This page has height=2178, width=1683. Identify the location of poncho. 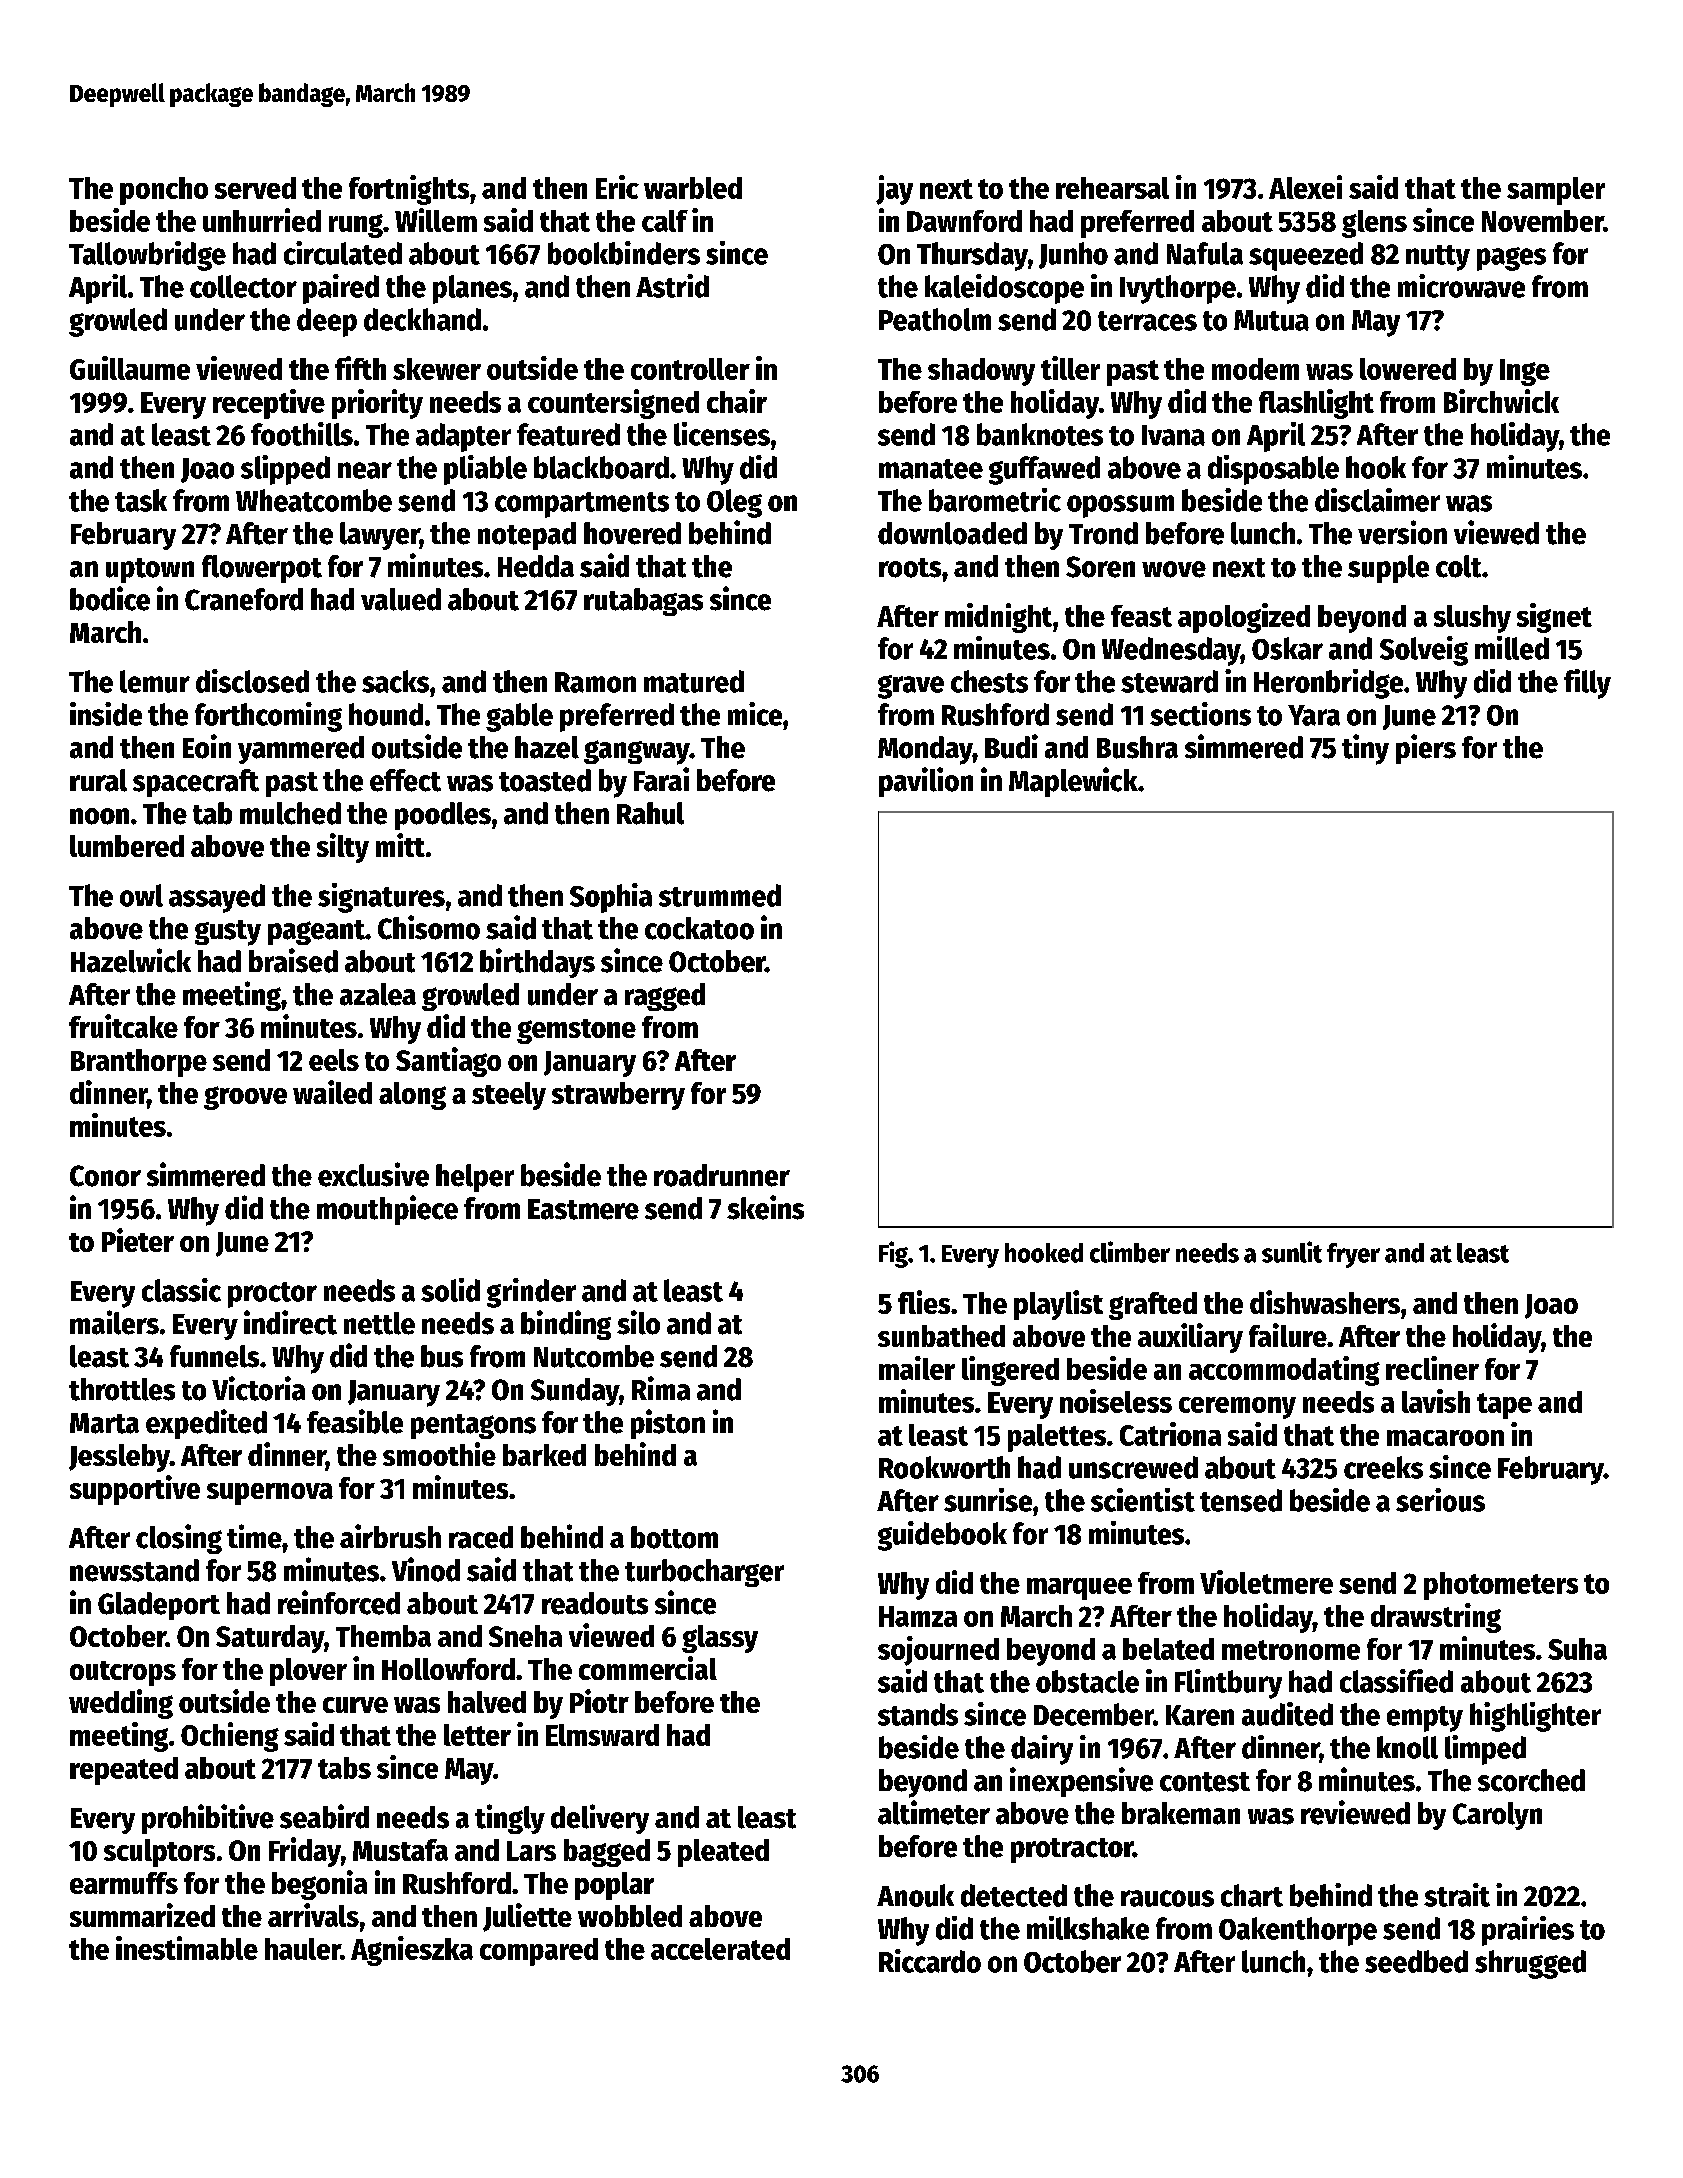
(164, 191).
